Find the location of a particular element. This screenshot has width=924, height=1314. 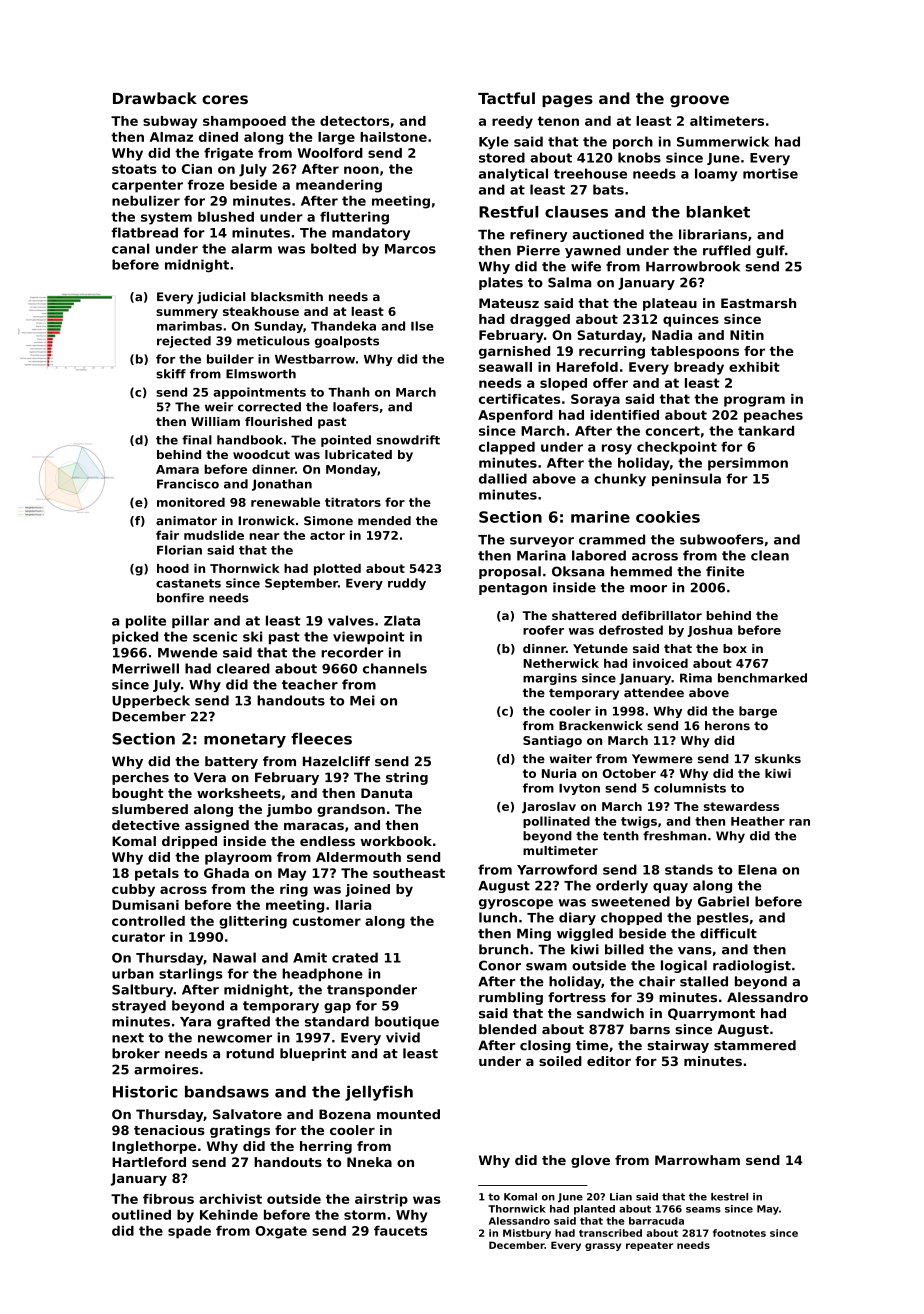

clapped is located at coordinates (507, 448).
